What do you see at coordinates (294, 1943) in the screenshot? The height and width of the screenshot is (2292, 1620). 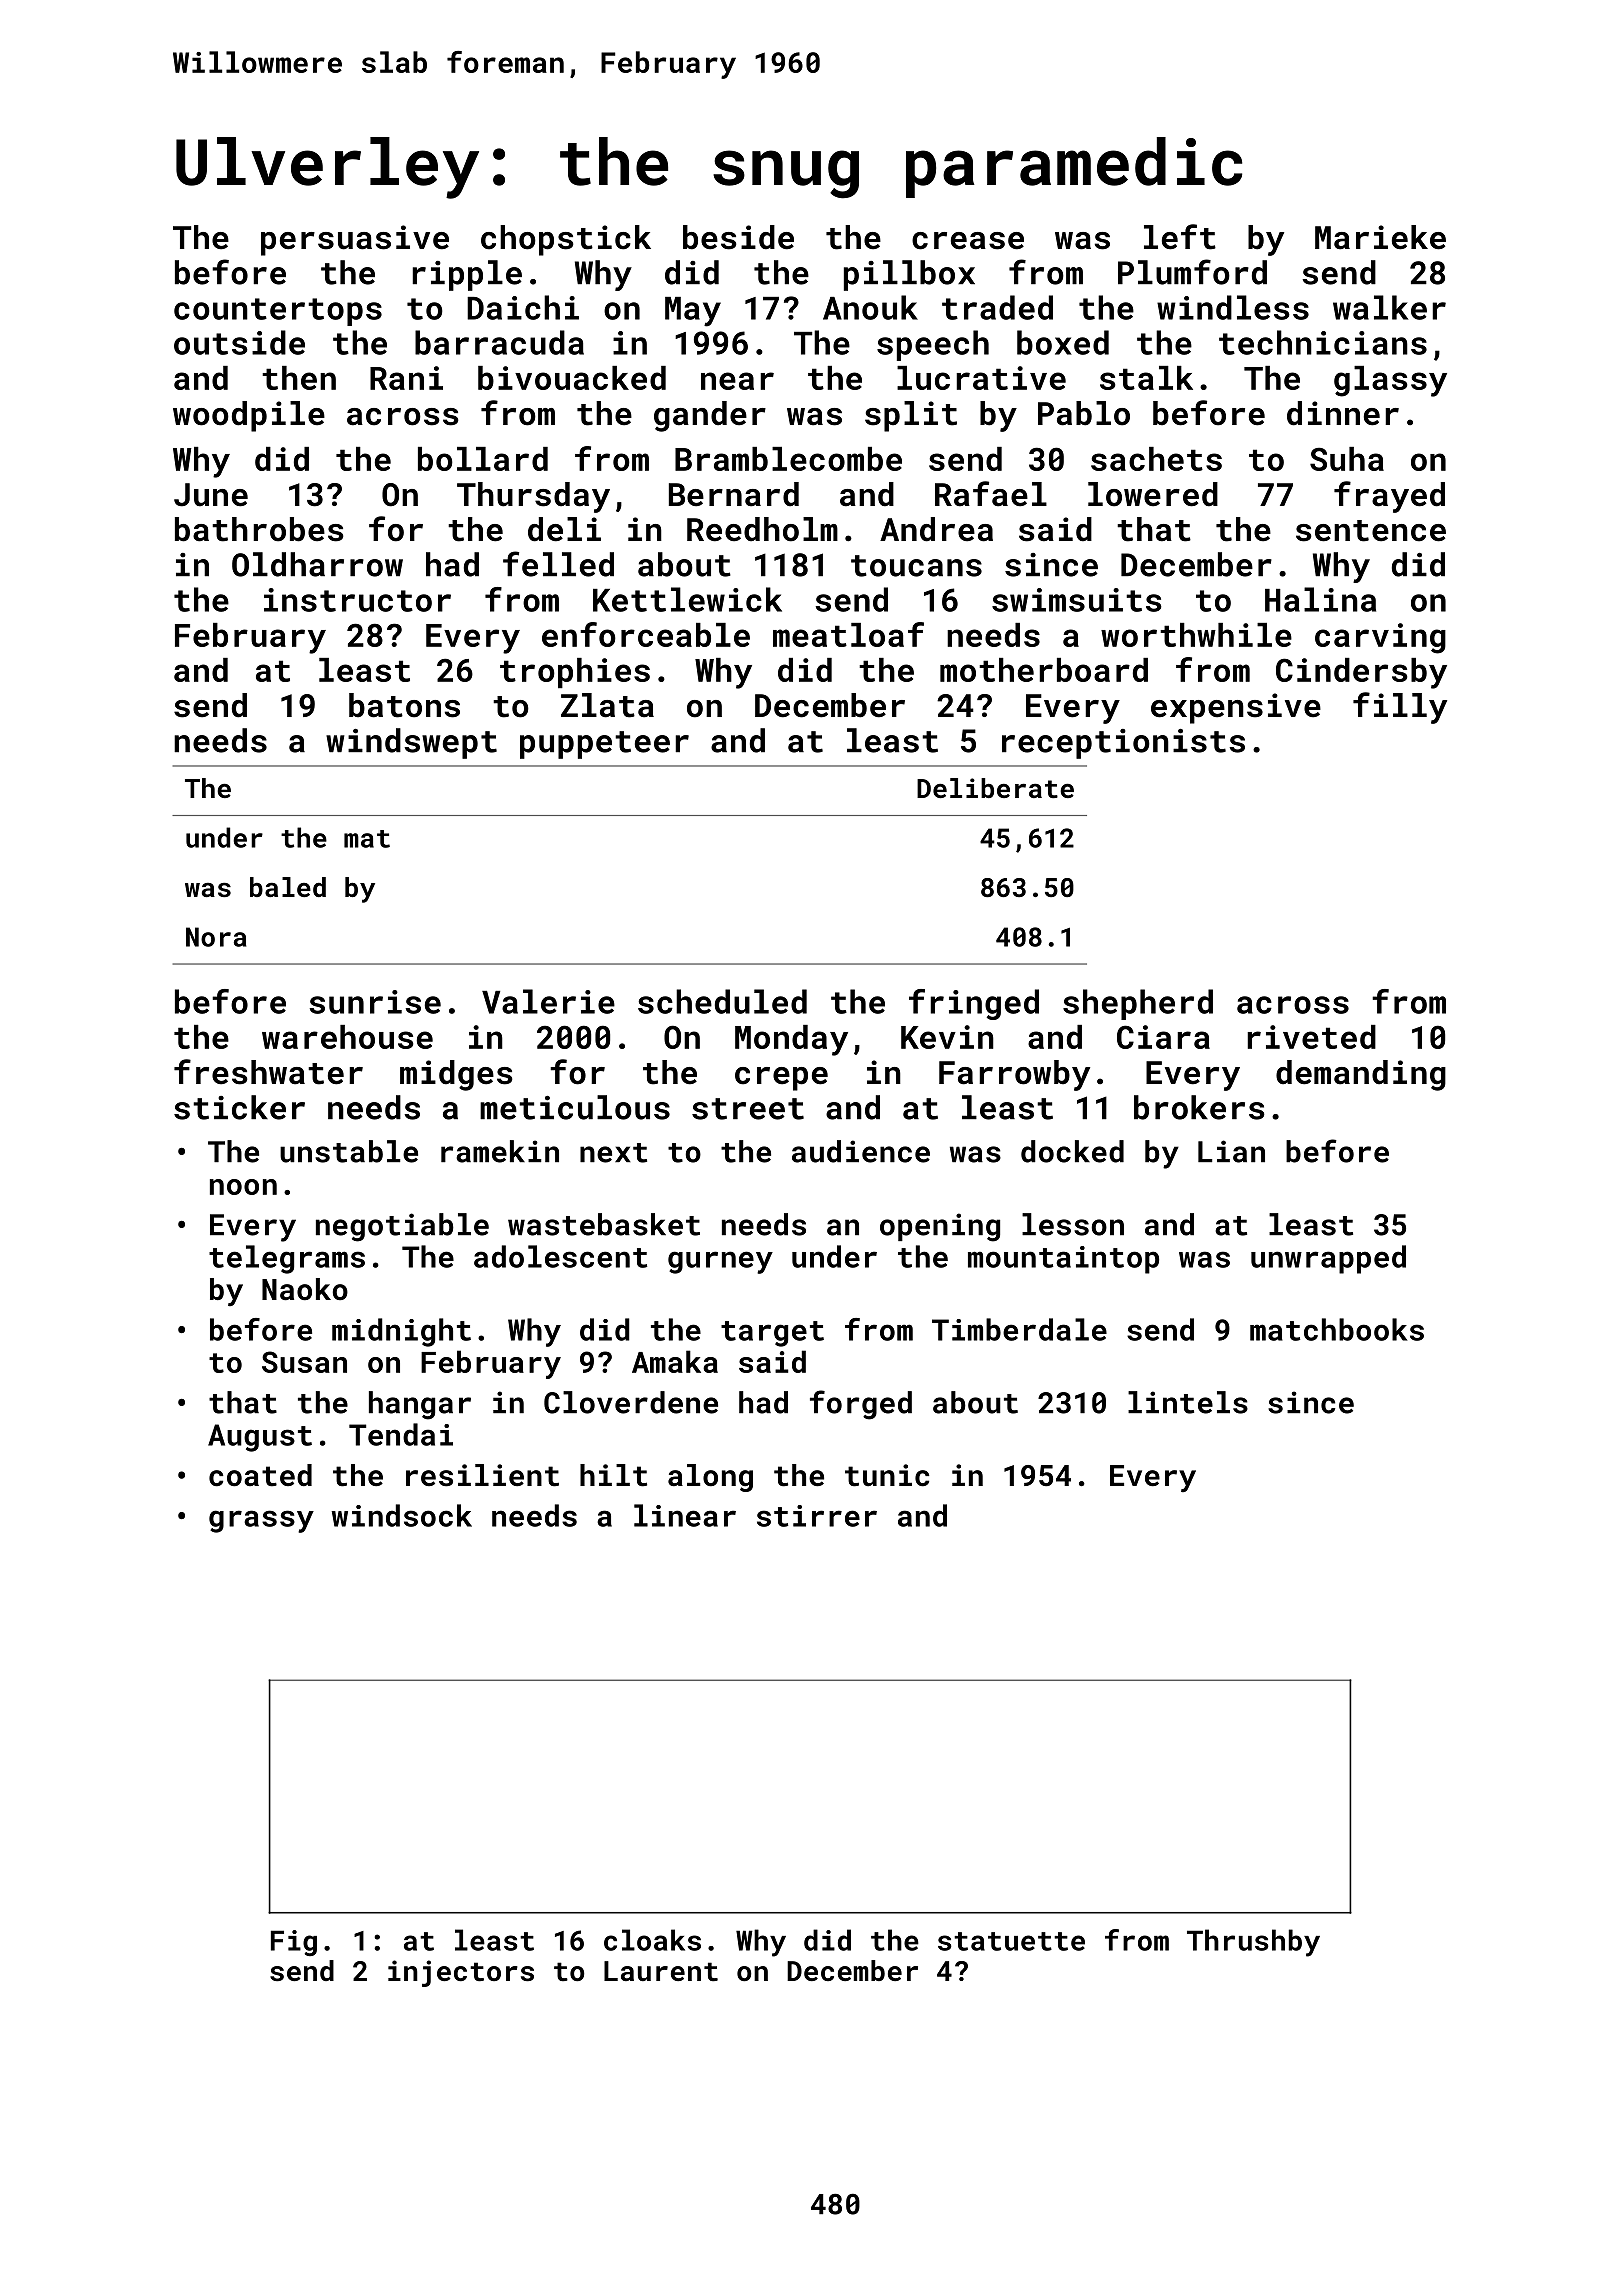 I see `Fig` at bounding box center [294, 1943].
